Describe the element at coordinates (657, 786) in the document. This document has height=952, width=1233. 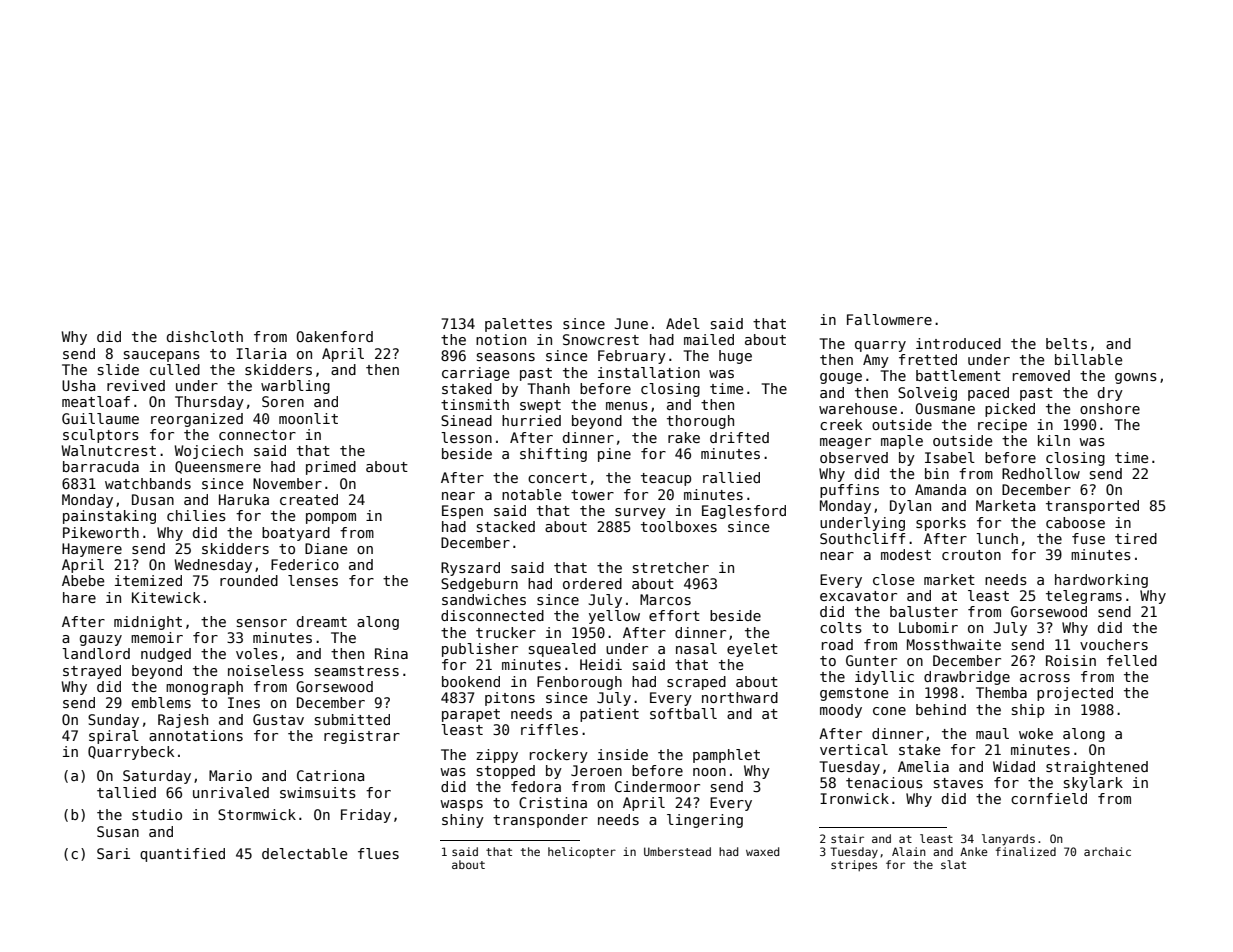
I see `Cindermoor` at that location.
